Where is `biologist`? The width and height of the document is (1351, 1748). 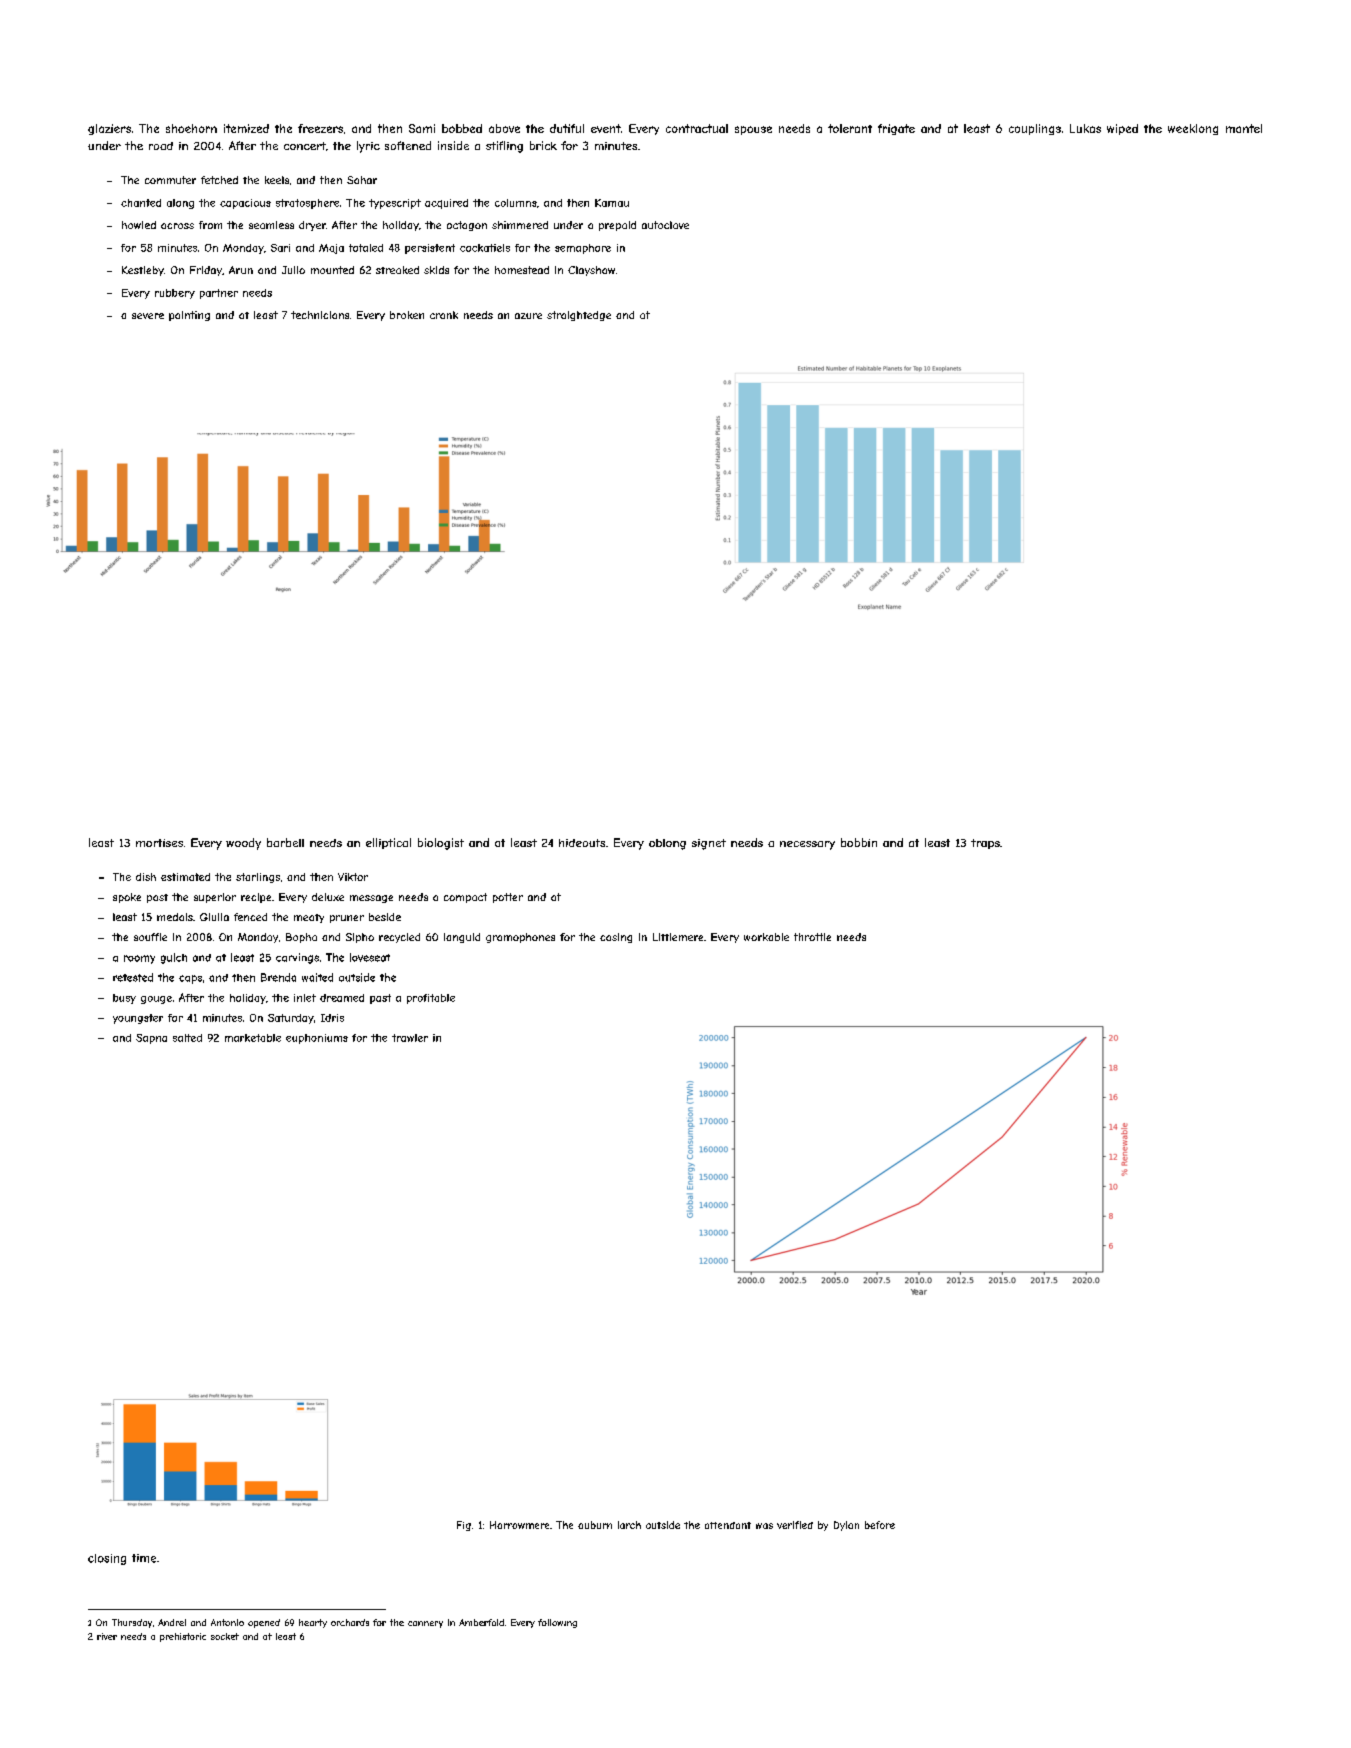
biologist is located at coordinates (441, 844).
